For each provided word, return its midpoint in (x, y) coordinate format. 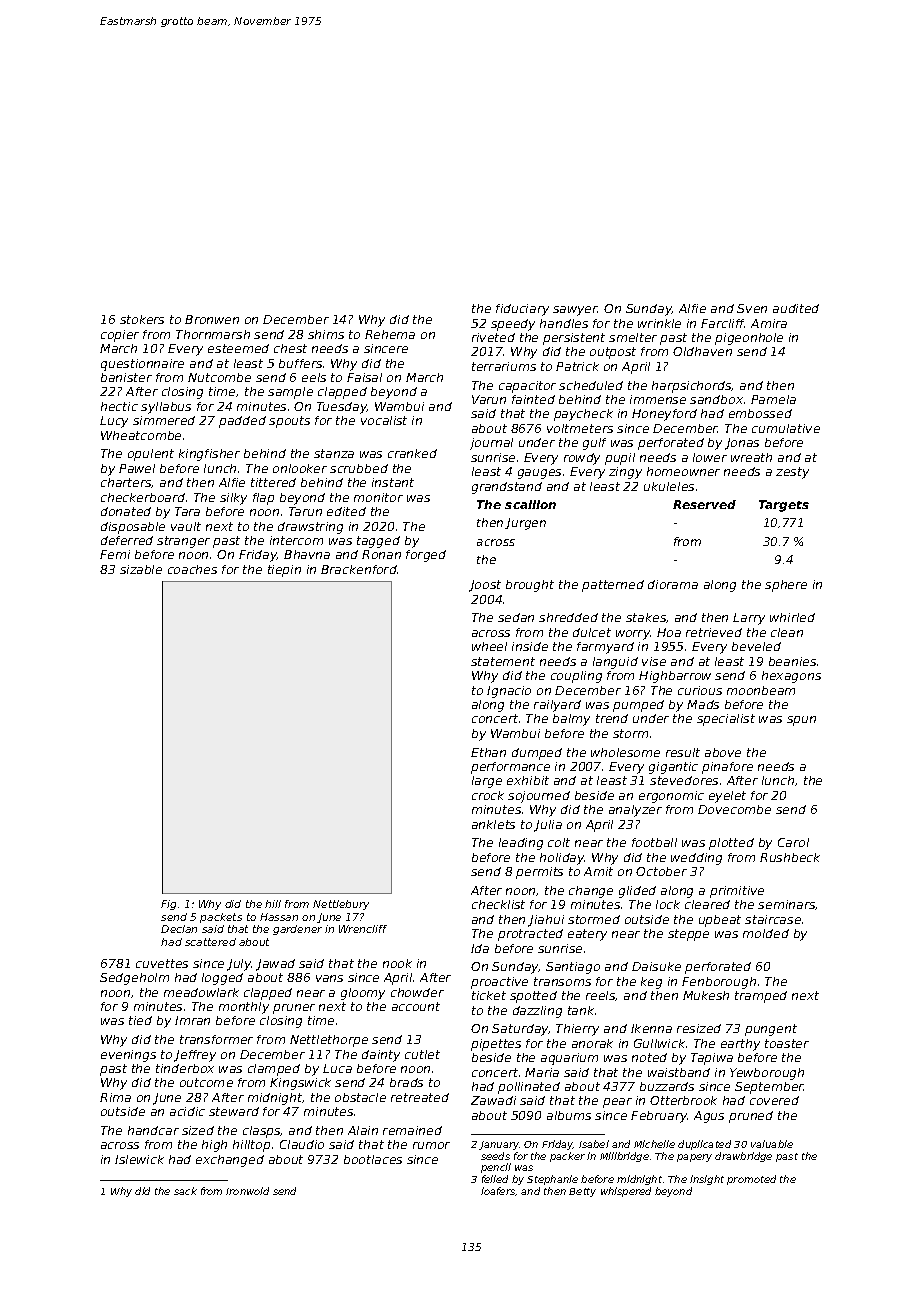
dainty (381, 1056)
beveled (756, 646)
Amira (769, 323)
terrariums (504, 366)
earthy (740, 1045)
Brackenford (359, 569)
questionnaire (142, 365)
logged (222, 979)
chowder (417, 992)
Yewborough (767, 1074)
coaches (192, 569)
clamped (274, 1070)
